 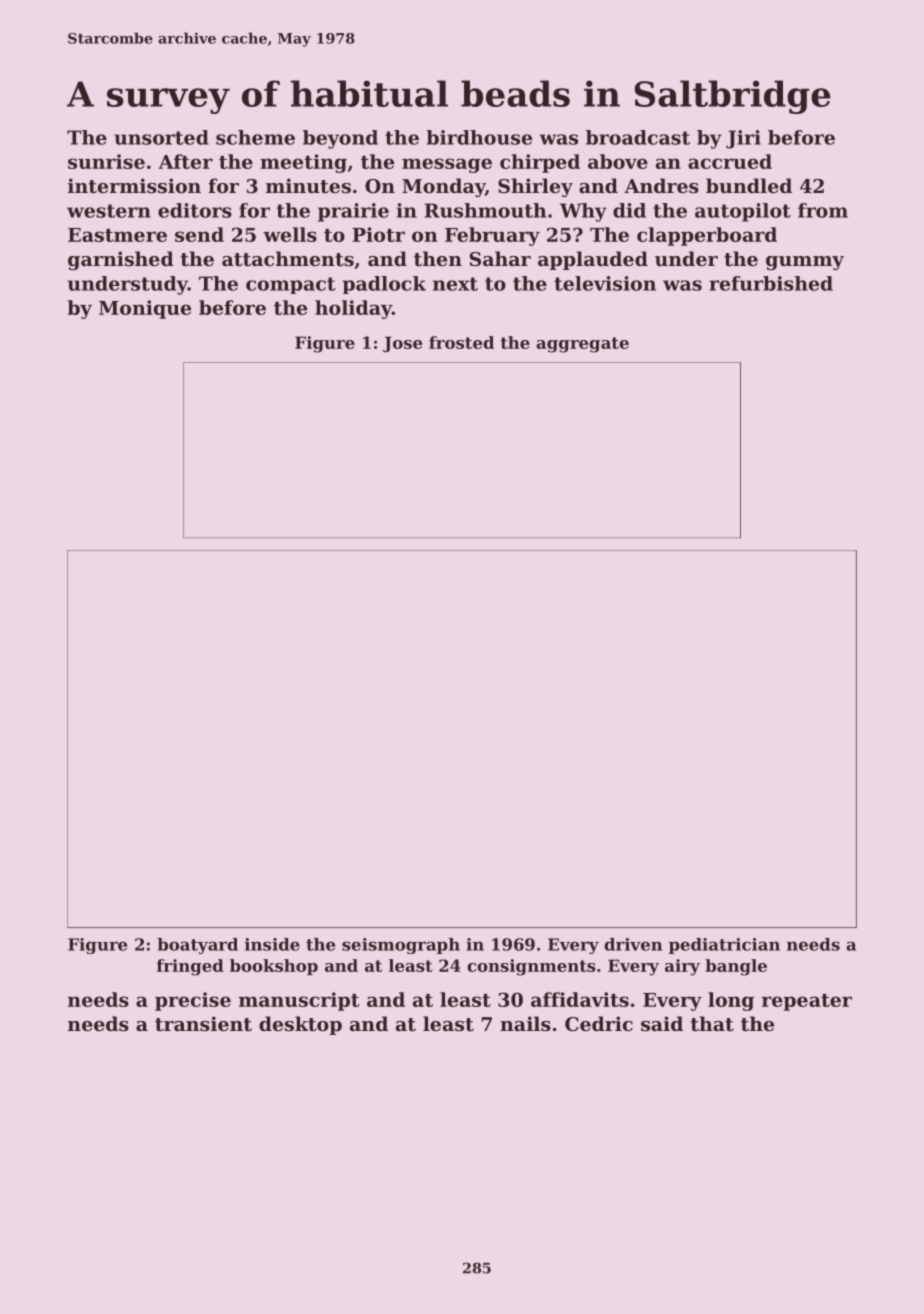 I want to click on Monique, so click(x=145, y=309).
